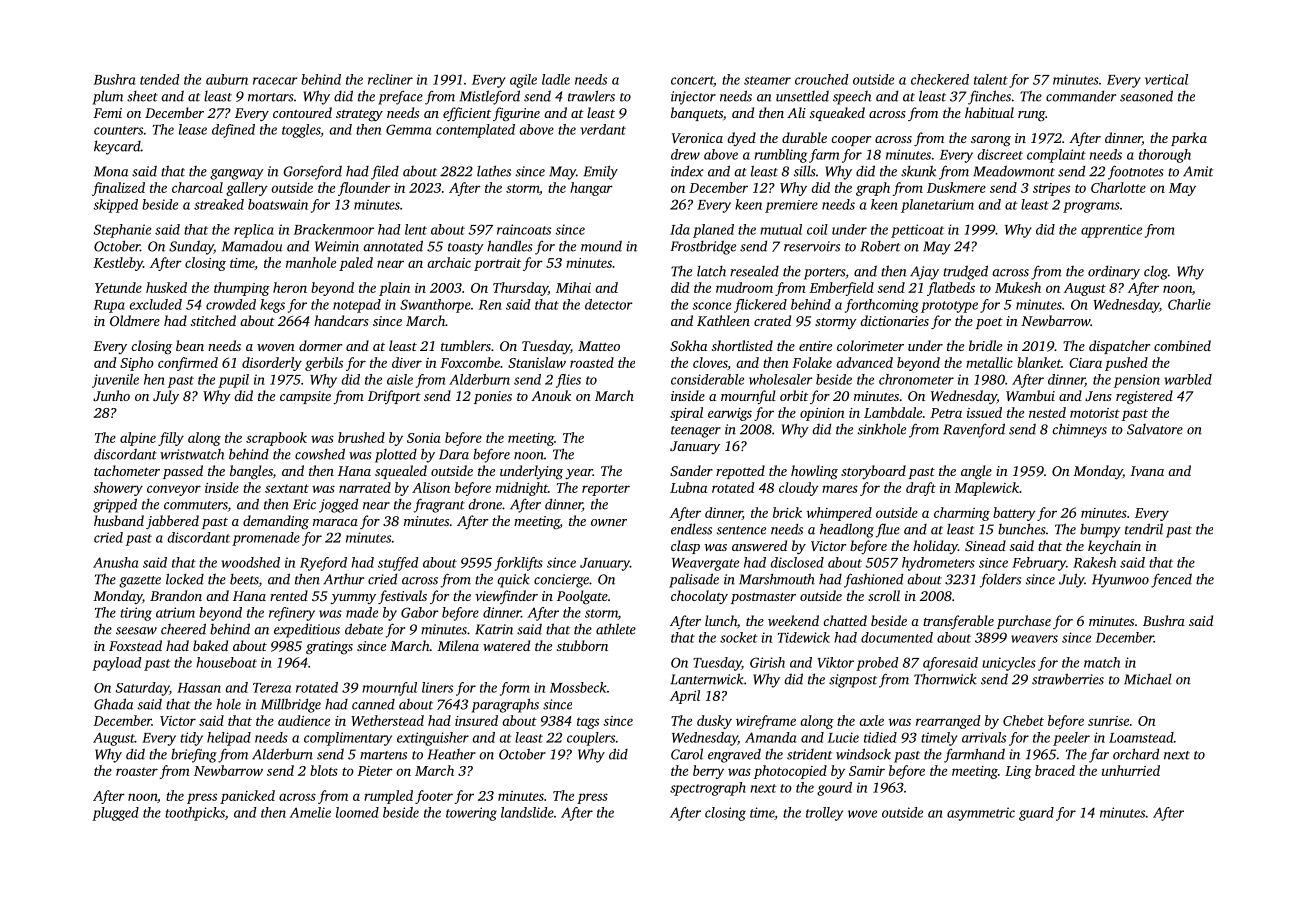  I want to click on steamer, so click(767, 80).
